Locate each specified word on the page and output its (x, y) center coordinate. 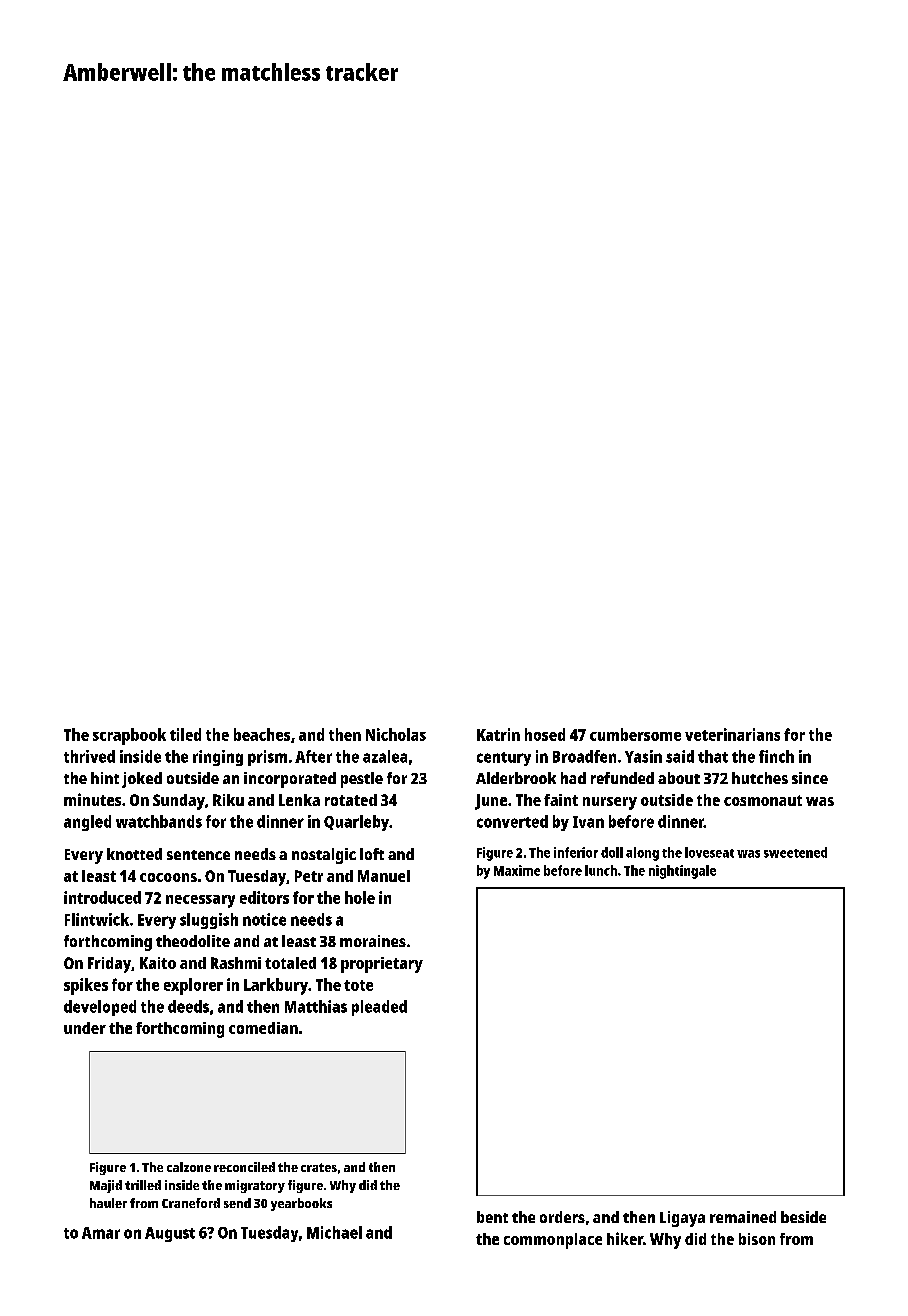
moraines (373, 941)
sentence (198, 855)
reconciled (244, 1167)
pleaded (379, 1008)
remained (743, 1217)
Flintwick (97, 919)
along (642, 854)
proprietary (382, 965)
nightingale (682, 872)
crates (319, 1167)
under (85, 1028)
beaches (262, 734)
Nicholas (396, 734)
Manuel (384, 876)
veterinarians (732, 734)
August (170, 1234)
